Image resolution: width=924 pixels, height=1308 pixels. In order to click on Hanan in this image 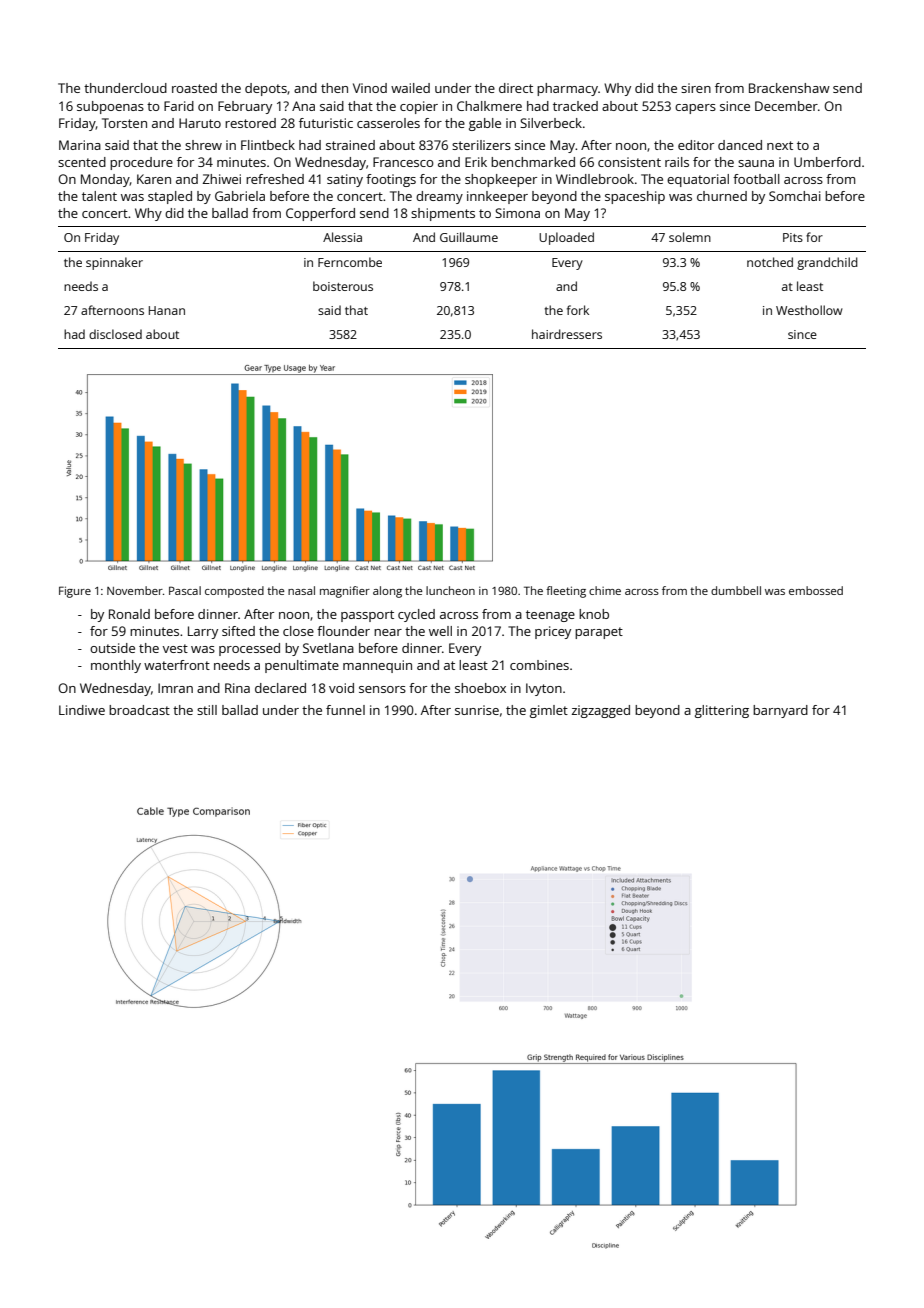, I will do `click(167, 310)`.
